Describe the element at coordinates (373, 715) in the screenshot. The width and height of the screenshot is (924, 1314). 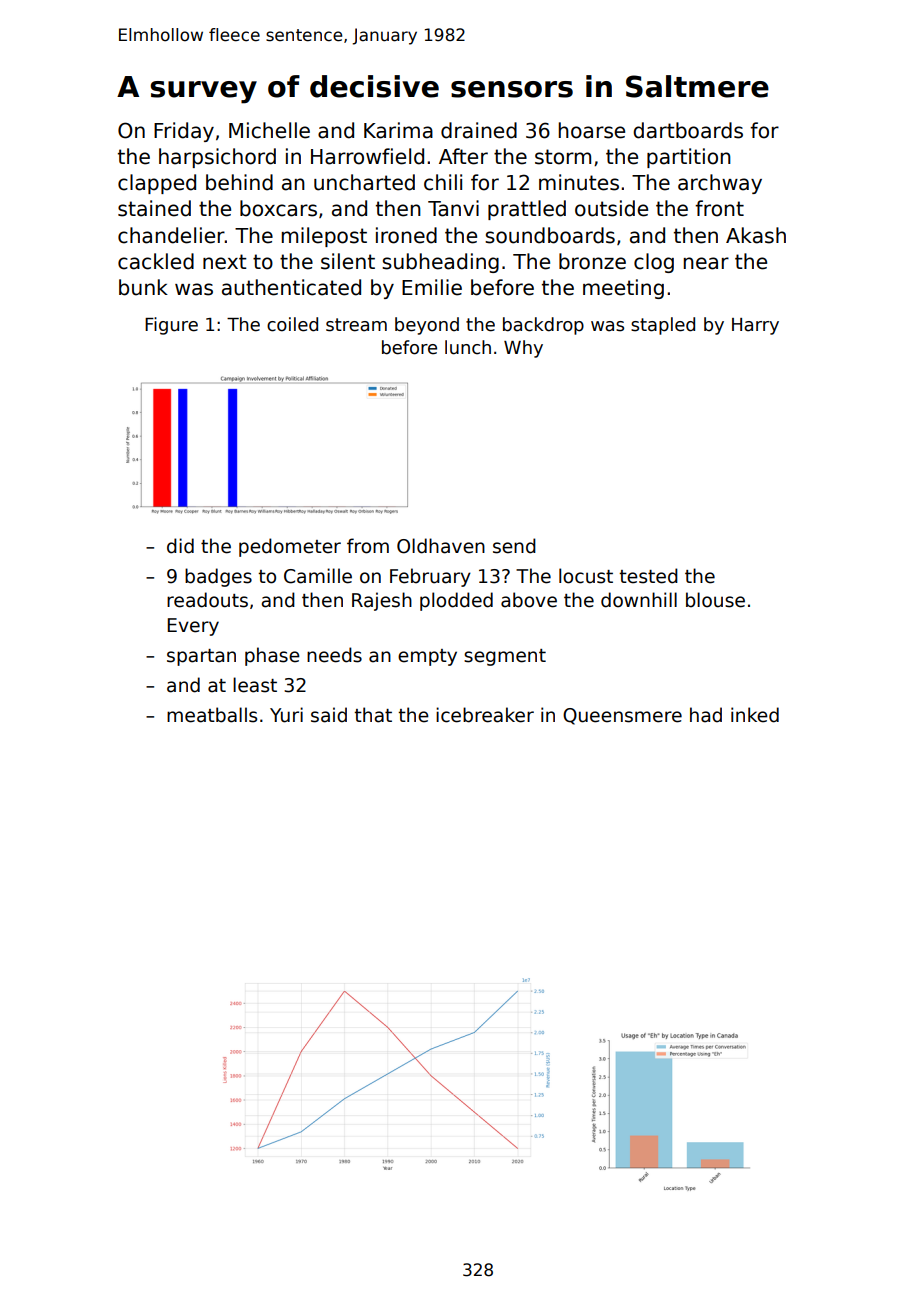
I see `that` at that location.
